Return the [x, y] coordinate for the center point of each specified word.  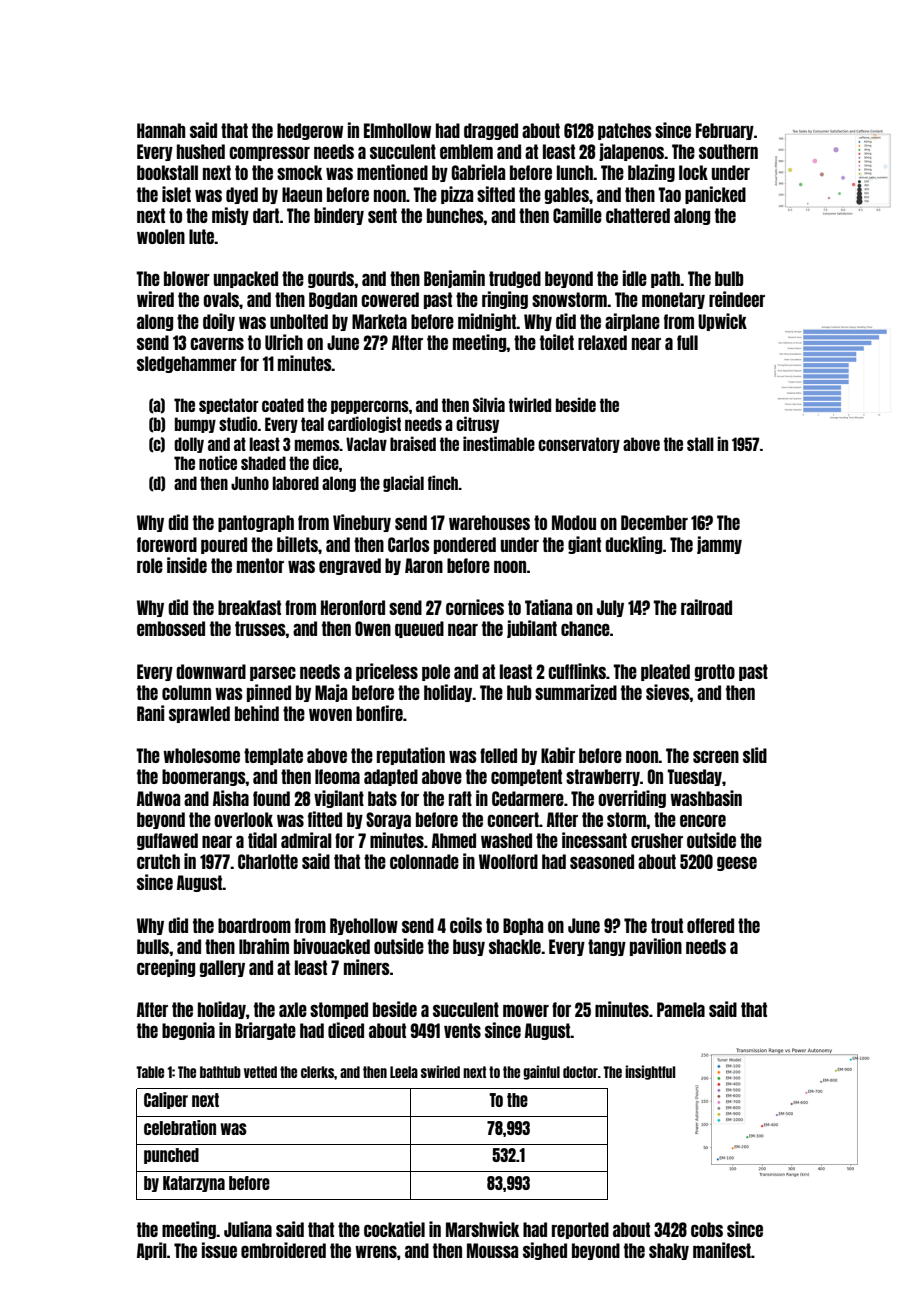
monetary [673, 300]
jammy [719, 545]
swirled [440, 1071]
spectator [229, 406]
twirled [530, 404]
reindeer [737, 299]
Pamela [681, 1009]
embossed [171, 628]
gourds [331, 279]
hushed [201, 151]
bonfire [379, 713]
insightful [650, 1072]
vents [462, 1030]
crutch [158, 861]
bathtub [220, 1072]
